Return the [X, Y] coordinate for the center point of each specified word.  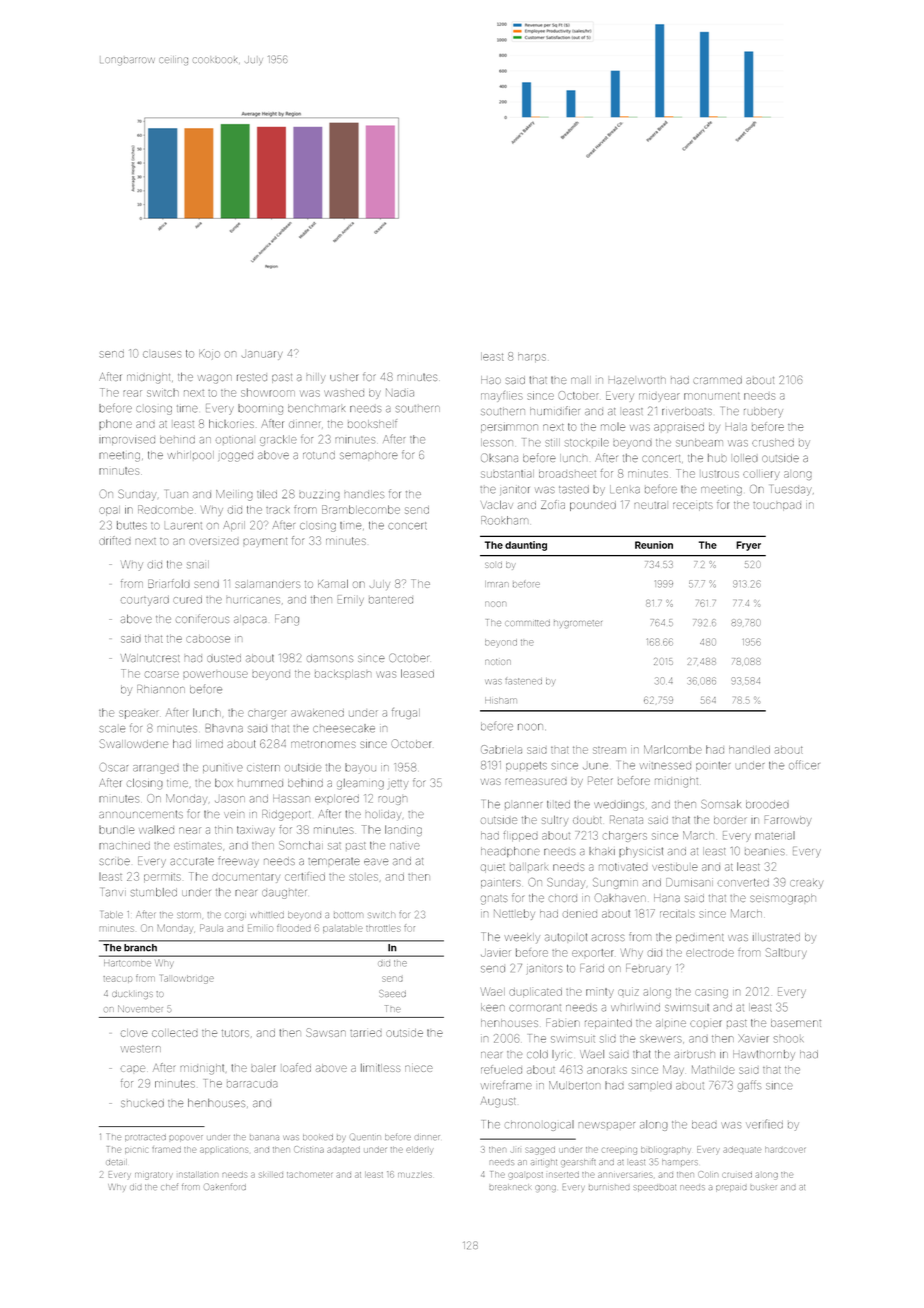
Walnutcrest [150, 657]
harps [532, 357]
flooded [294, 928]
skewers [661, 1039]
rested [252, 377]
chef [169, 1186]
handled [749, 750]
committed [527, 623]
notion [498, 662]
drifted [115, 540]
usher [344, 377]
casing [712, 993]
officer [804, 765]
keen [493, 1007]
